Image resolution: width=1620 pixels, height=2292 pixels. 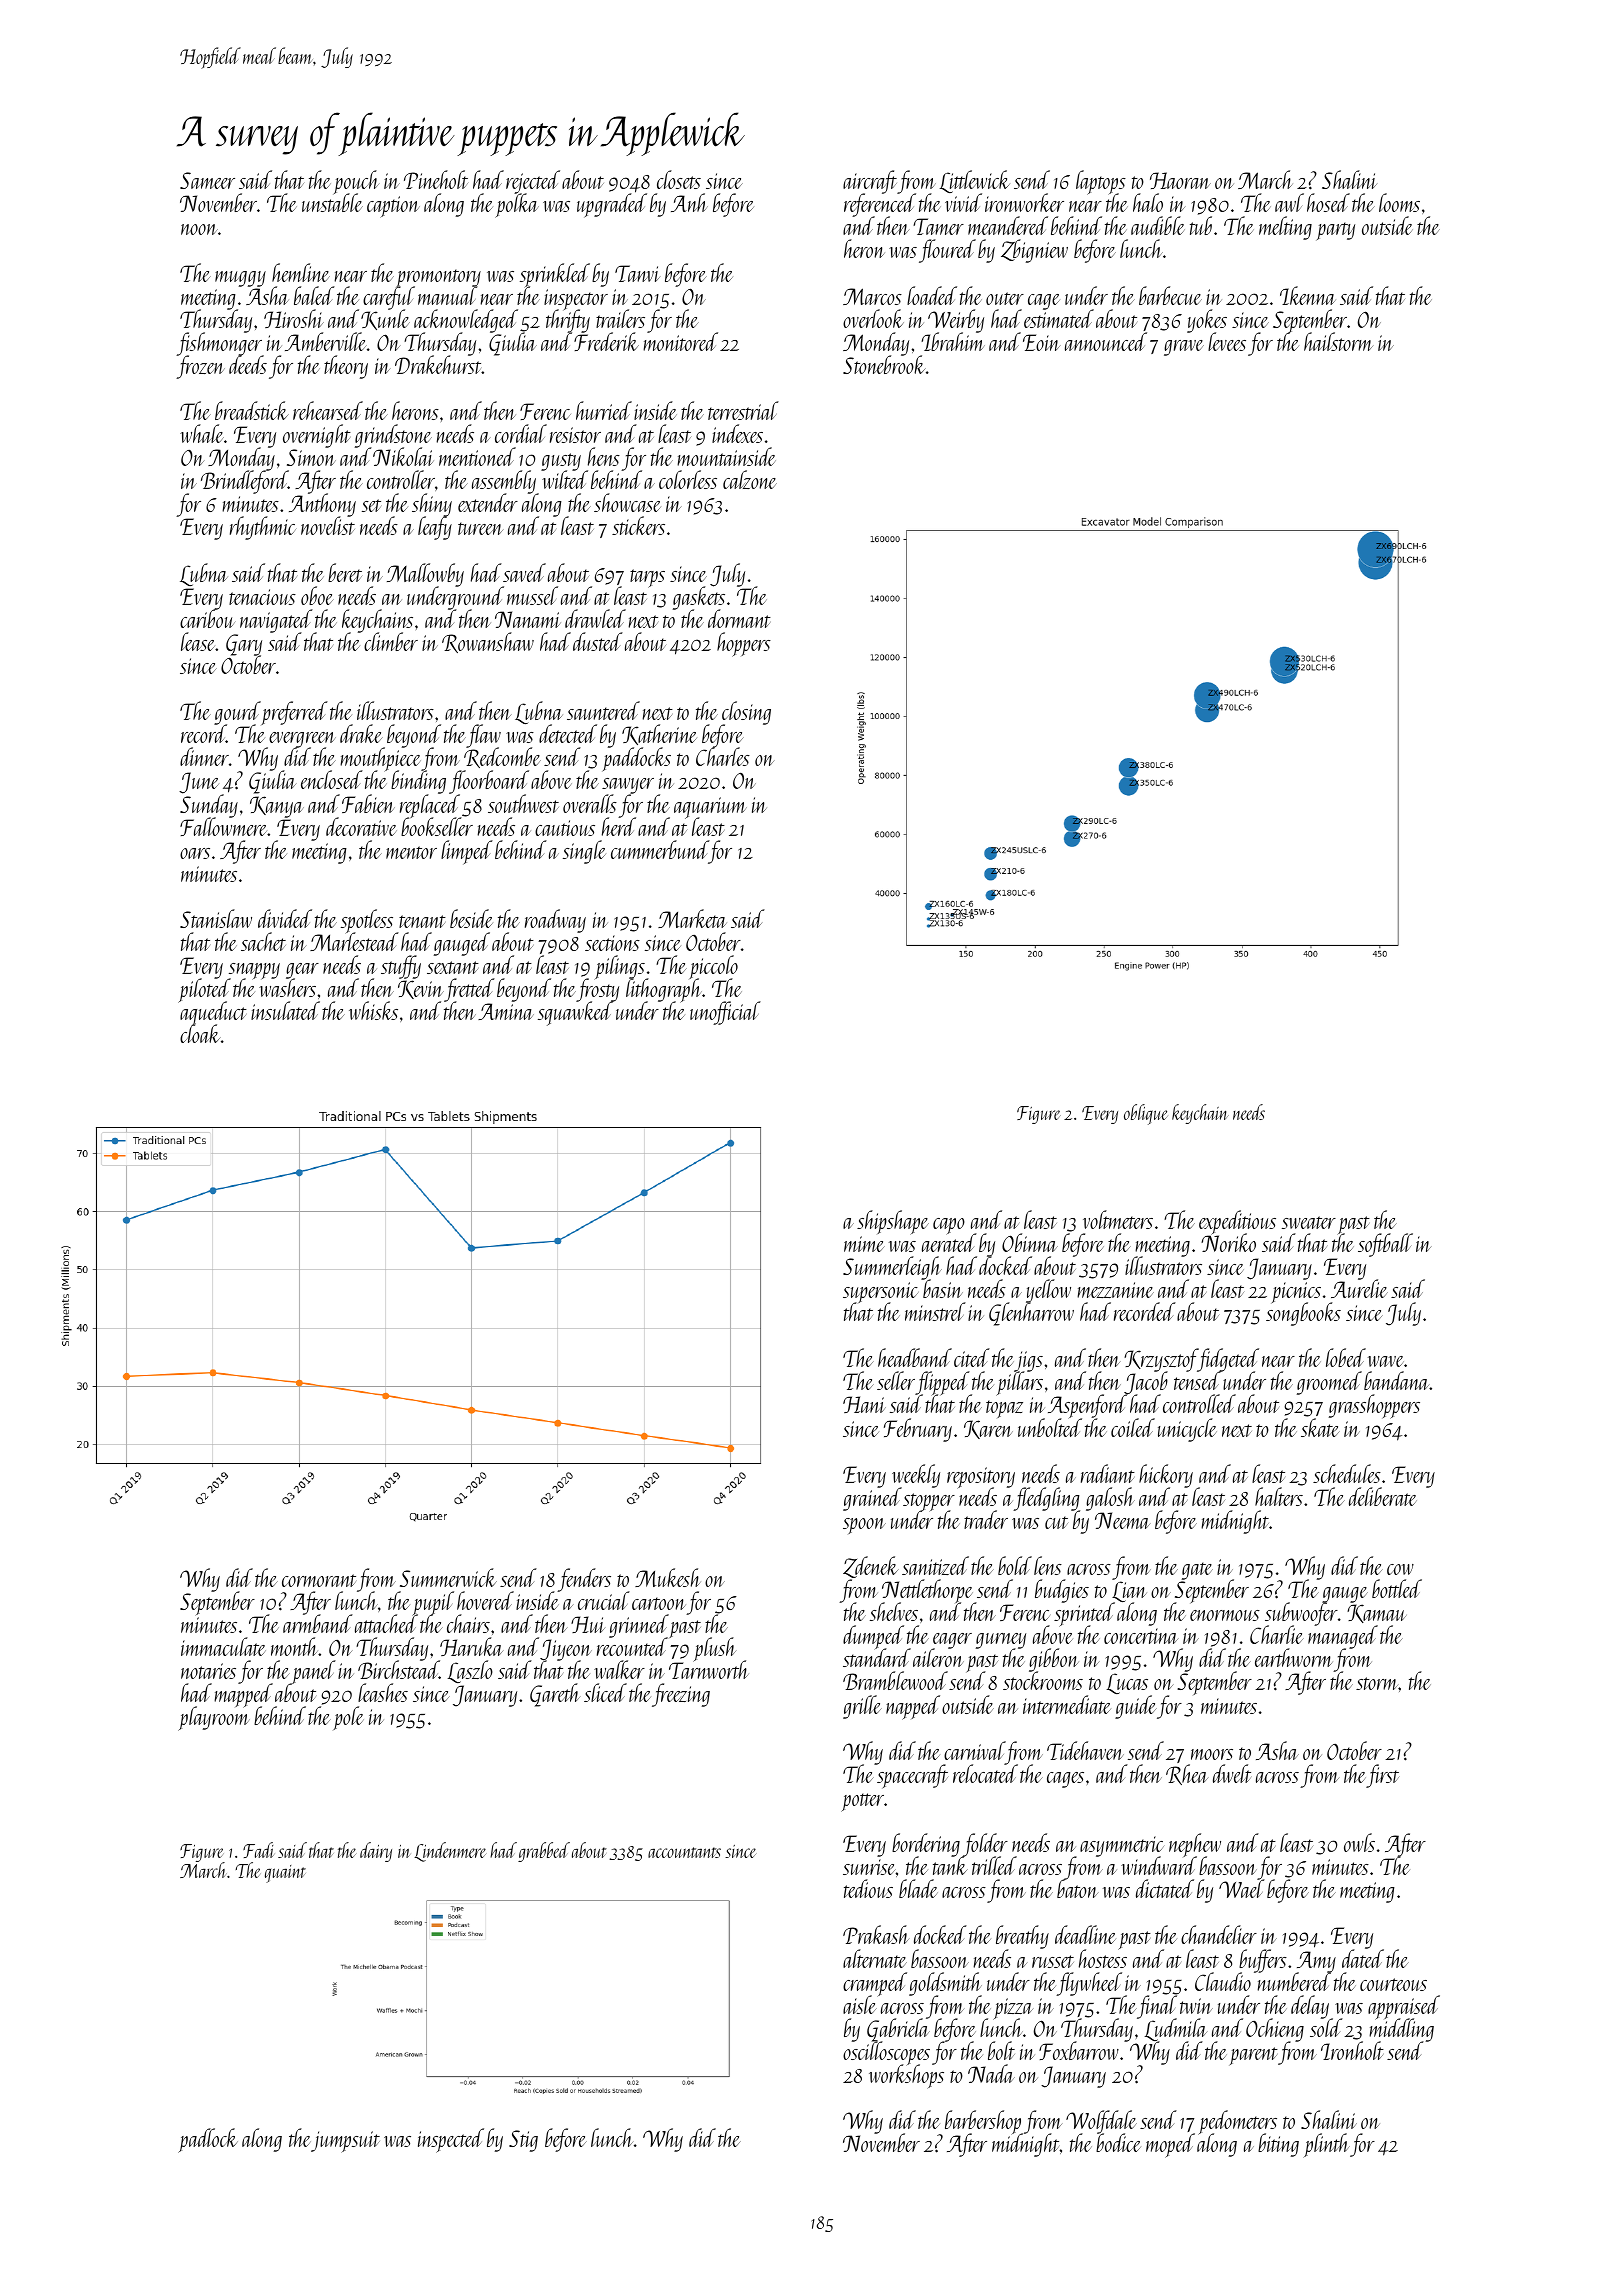 What do you see at coordinates (195, 853) in the screenshot?
I see `oars` at bounding box center [195, 853].
